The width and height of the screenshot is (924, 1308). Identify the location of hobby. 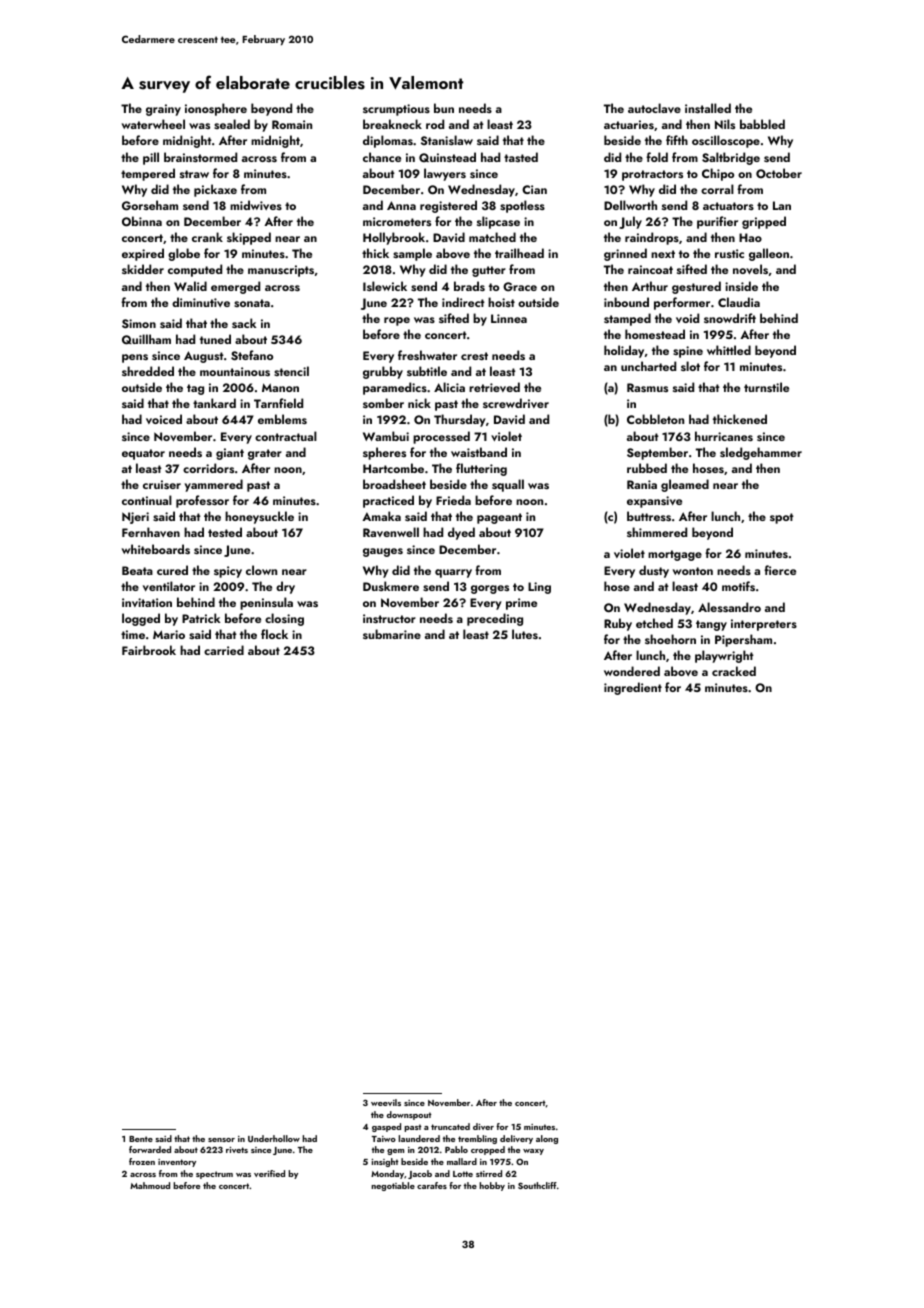
(492, 1186).
